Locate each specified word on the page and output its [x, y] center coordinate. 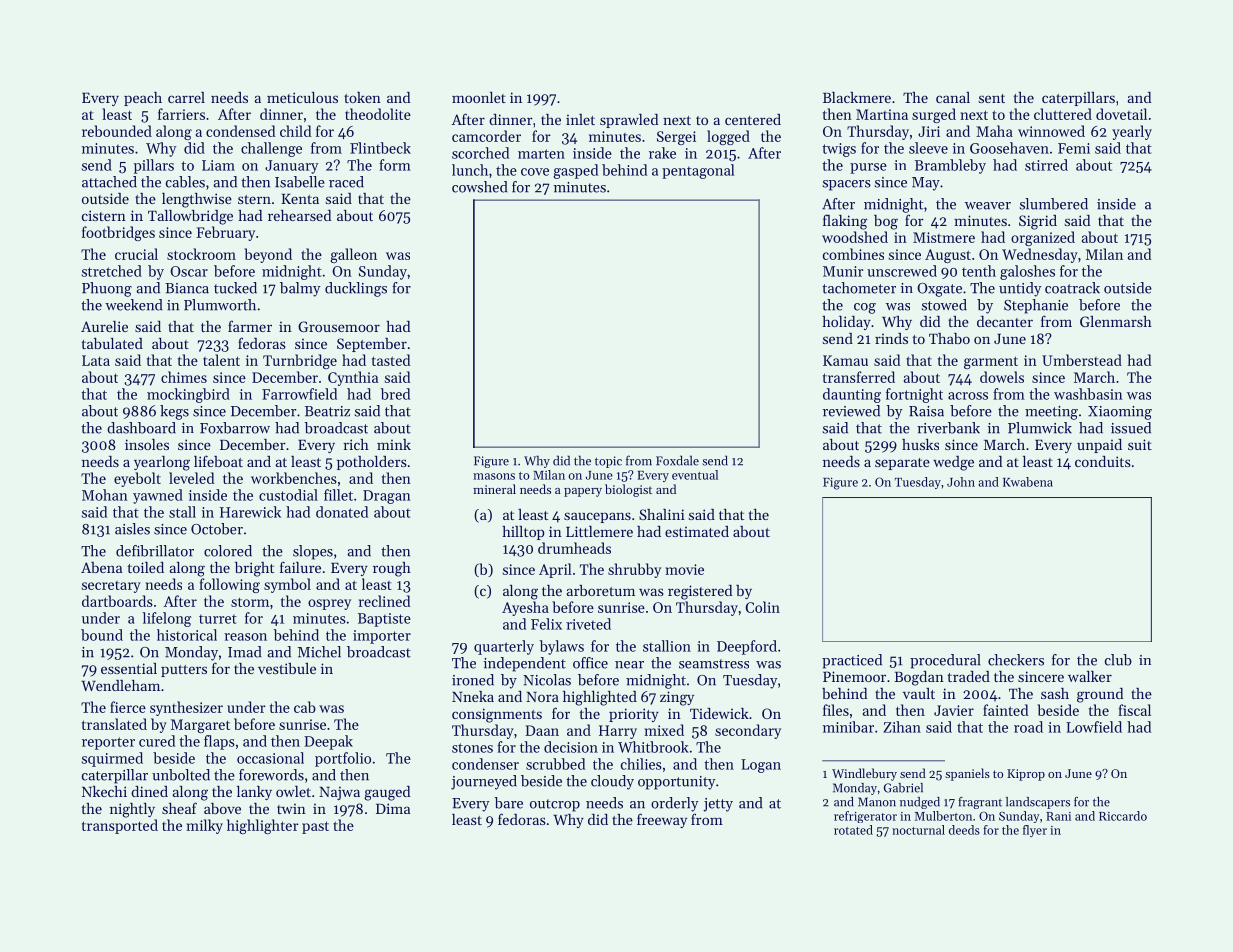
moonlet [479, 97]
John [961, 482]
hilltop [523, 533]
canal [953, 97]
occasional [270, 758]
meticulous [302, 97]
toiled [146, 567]
